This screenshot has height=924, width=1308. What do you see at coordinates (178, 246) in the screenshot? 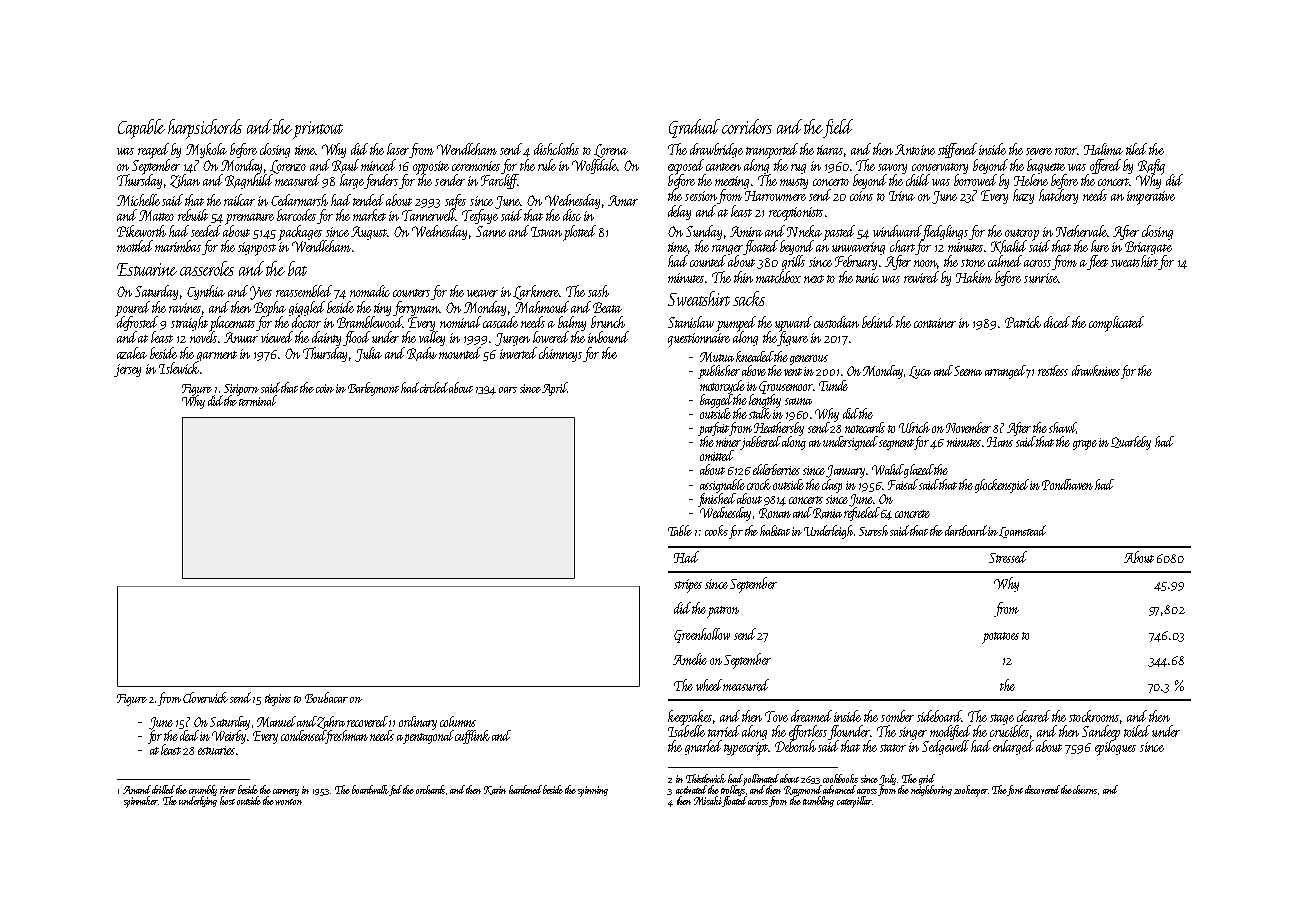
I see `marimbas` at bounding box center [178, 246].
